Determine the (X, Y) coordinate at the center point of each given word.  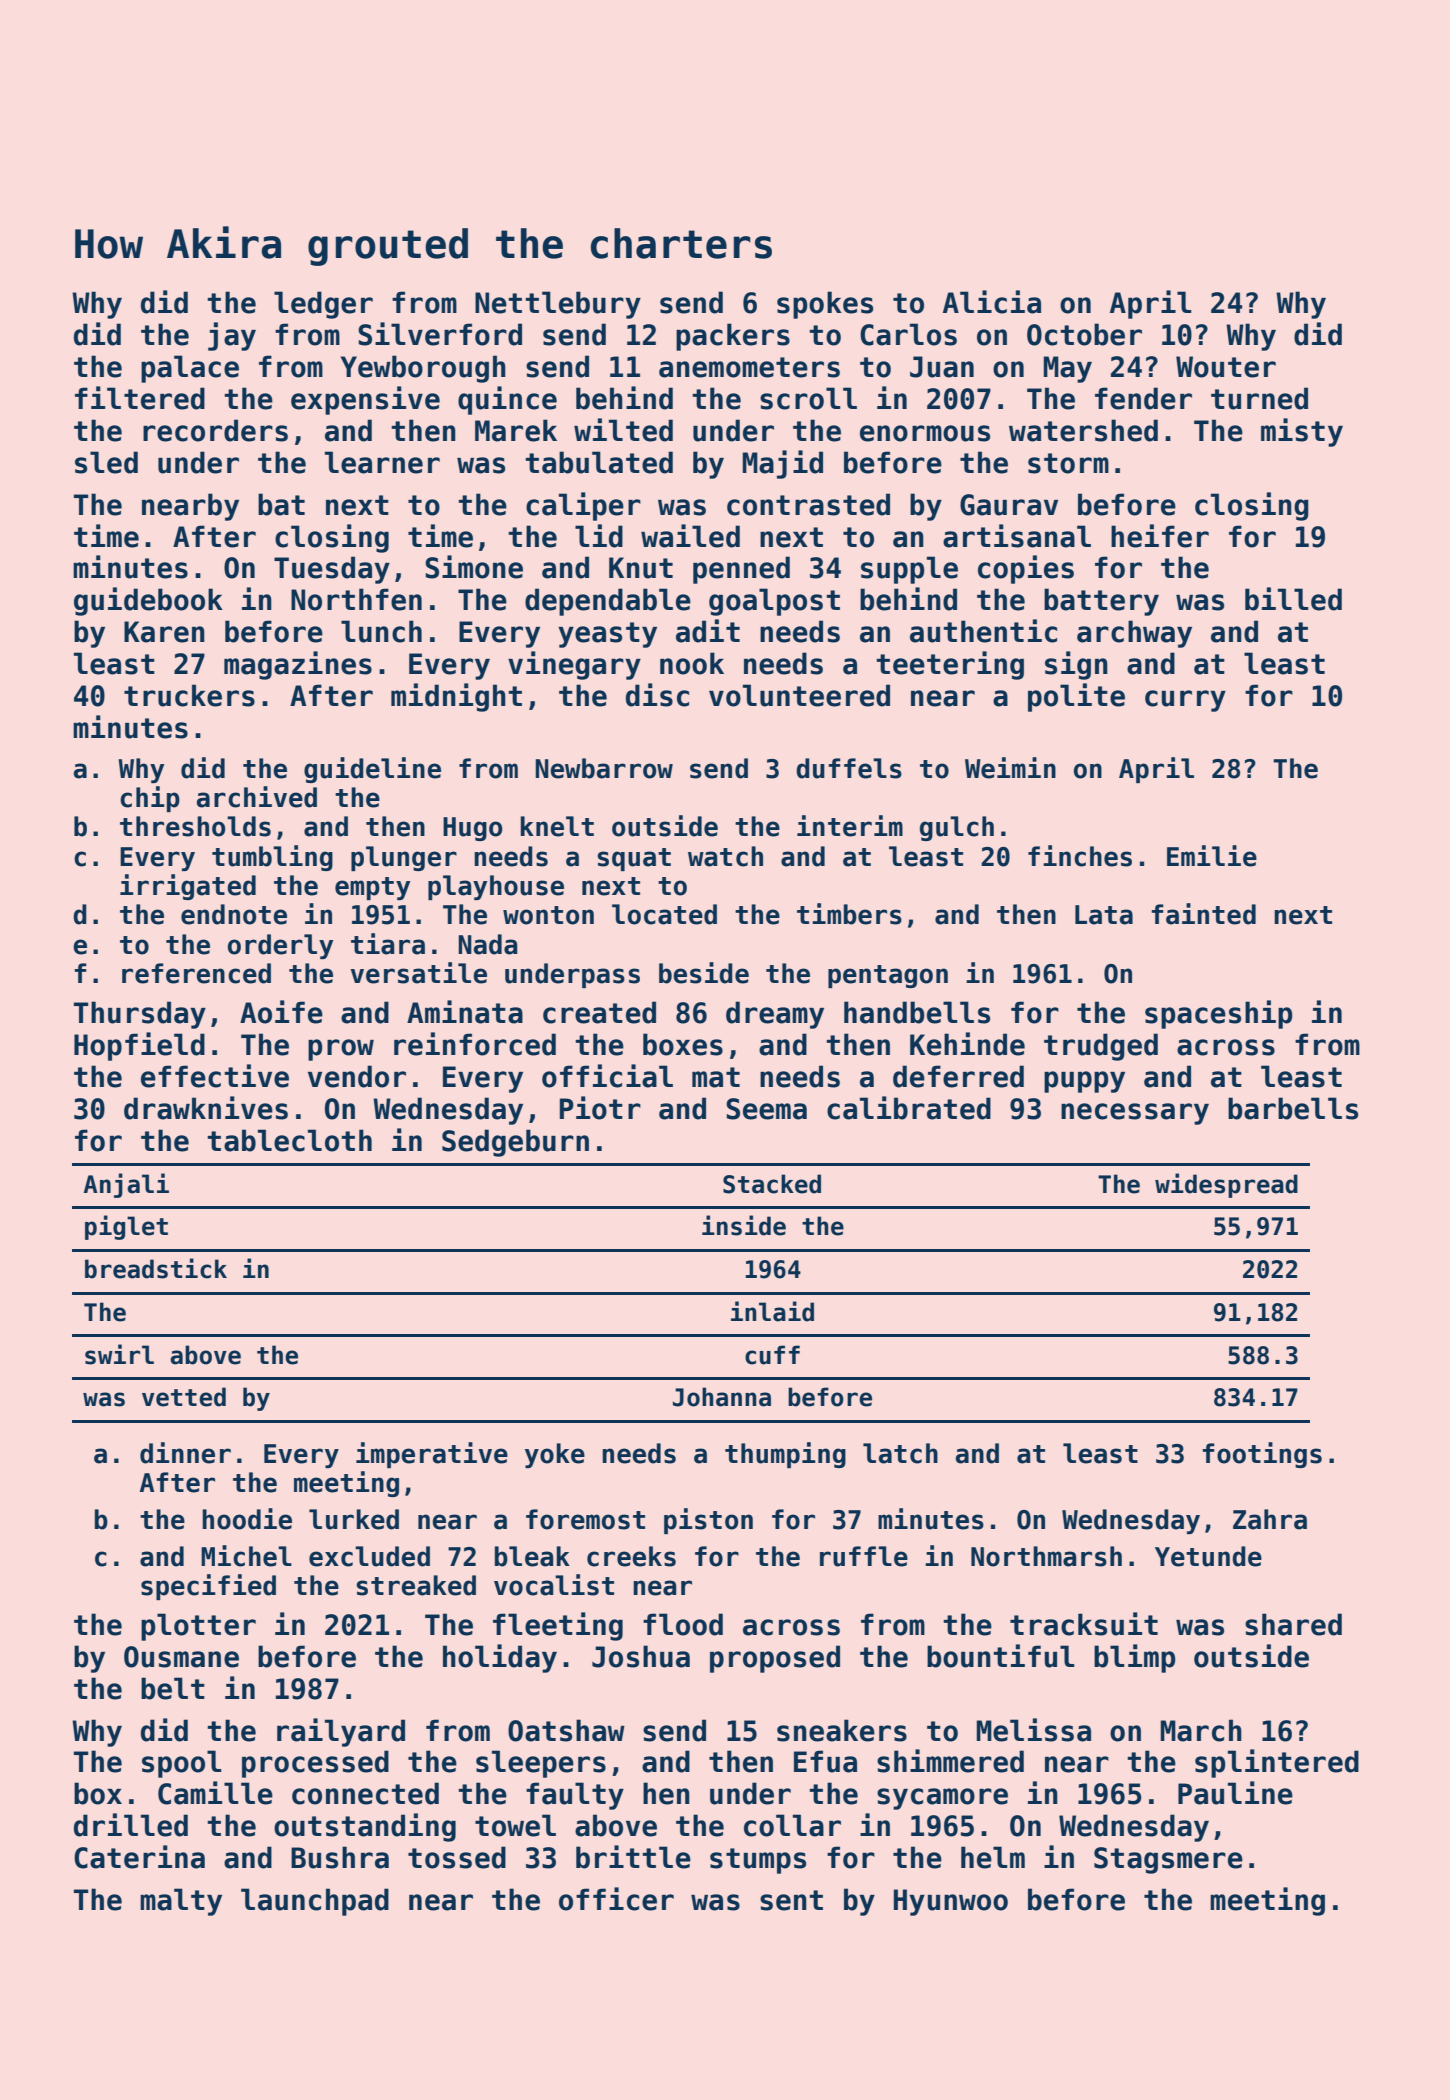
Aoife (281, 1012)
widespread (1226, 1185)
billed (1293, 599)
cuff (772, 1355)
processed (315, 1764)
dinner (185, 1453)
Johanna (722, 1397)
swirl (119, 1354)
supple (909, 570)
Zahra (1270, 1519)
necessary (1135, 1114)
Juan (942, 367)
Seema (766, 1109)
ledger (323, 305)
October (1084, 334)
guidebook (148, 601)
